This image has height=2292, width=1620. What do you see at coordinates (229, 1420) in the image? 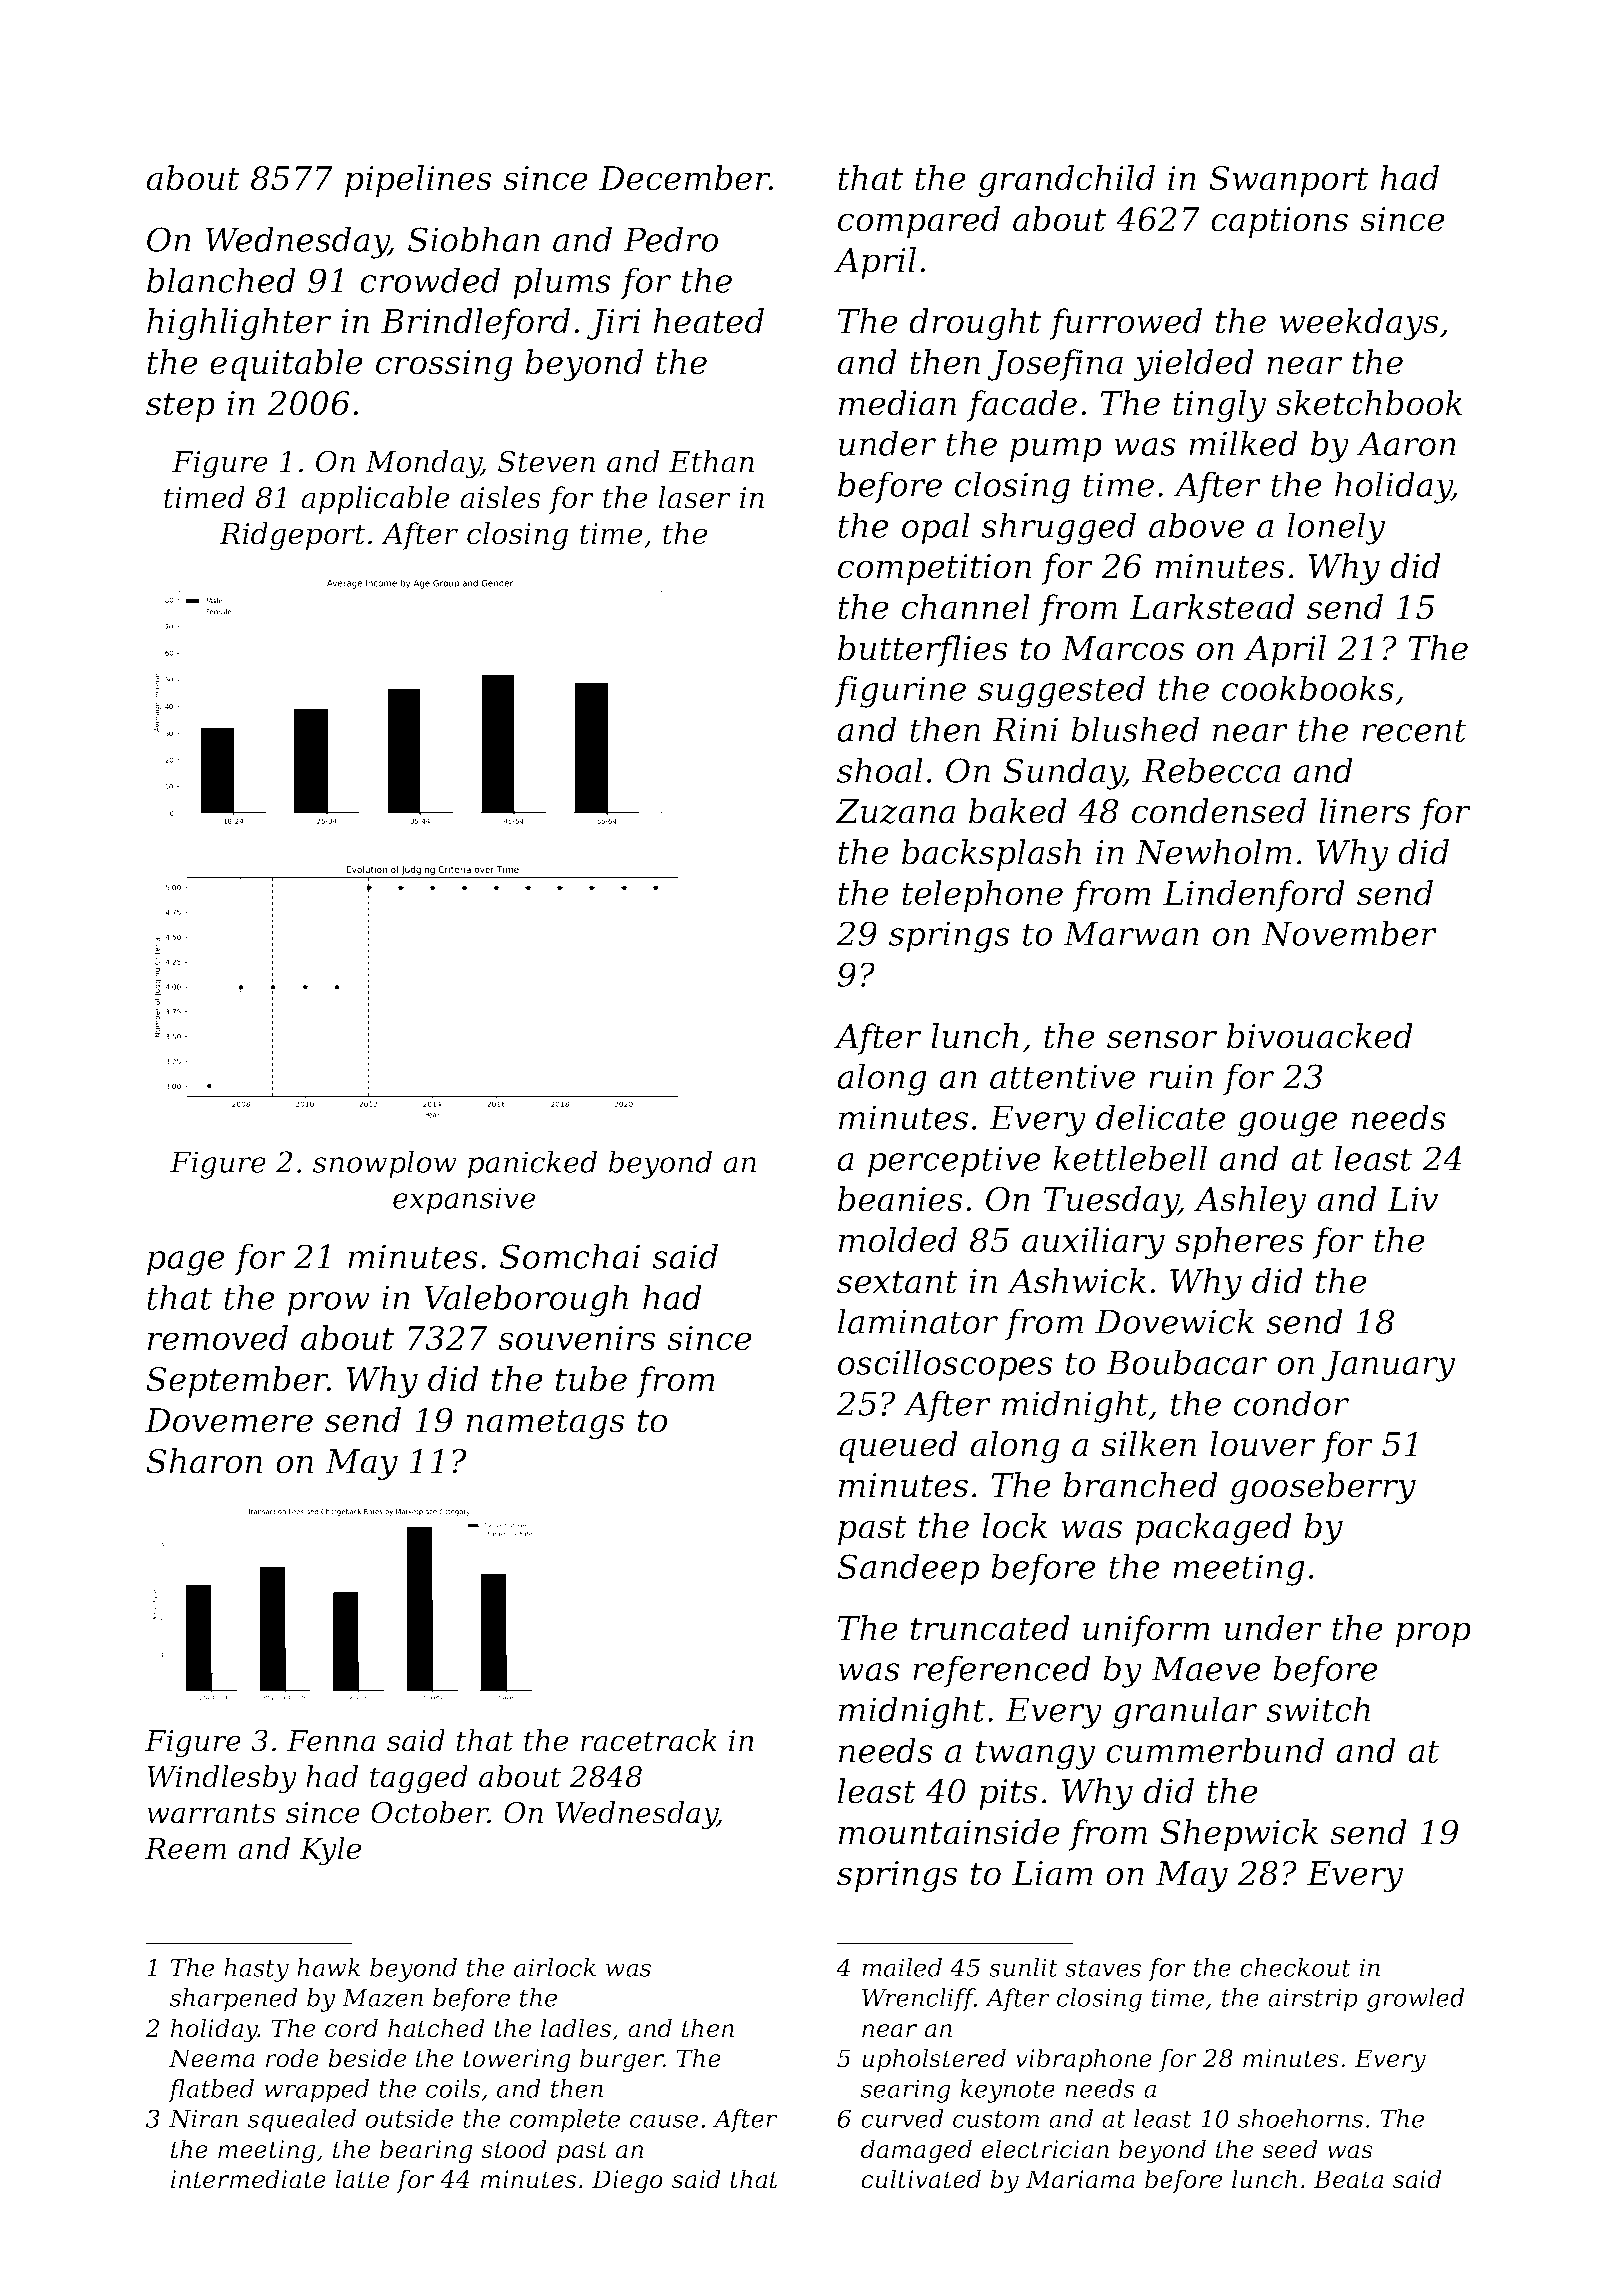
I see `Dovemere` at bounding box center [229, 1420].
